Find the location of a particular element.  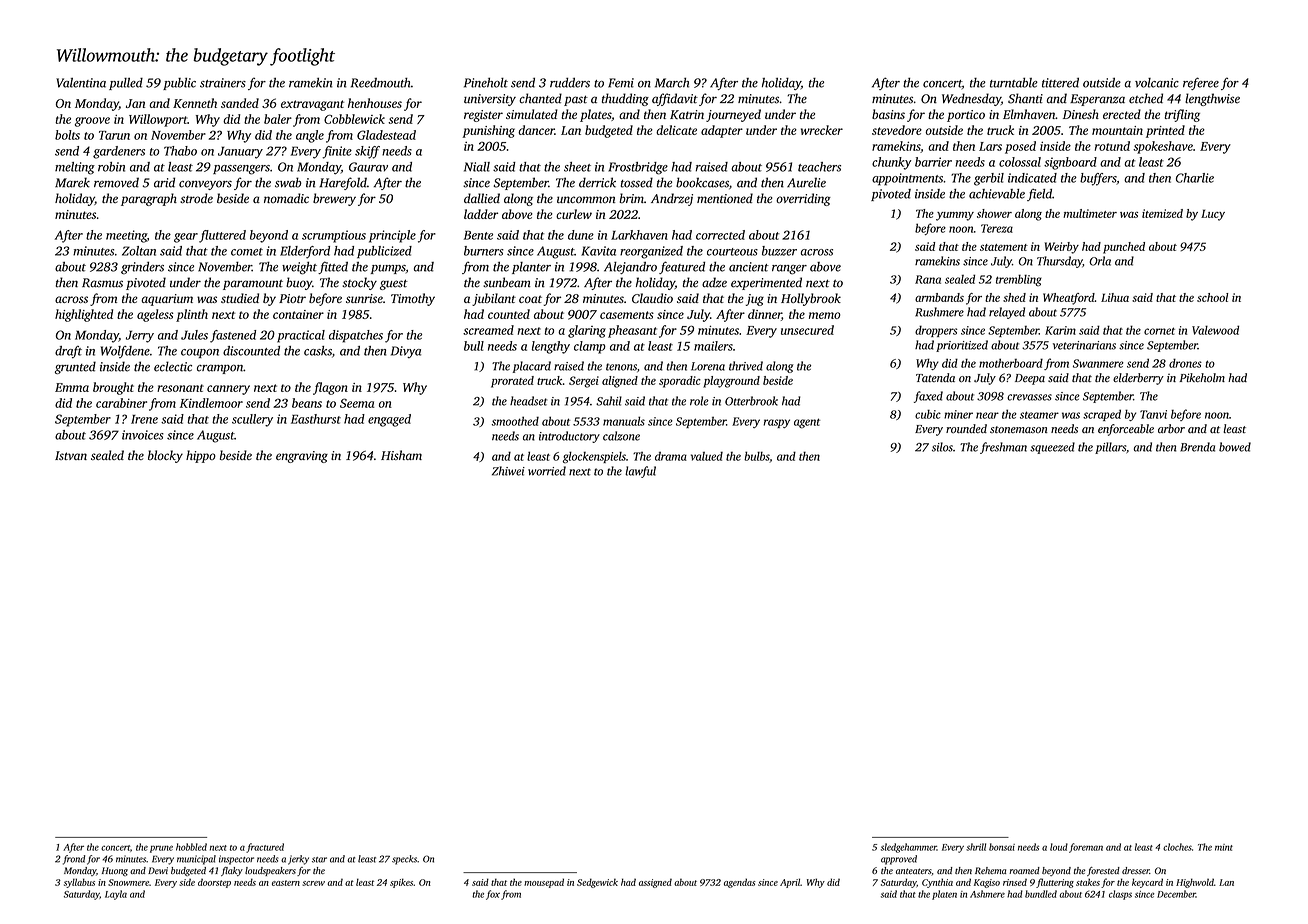

Brenda is located at coordinates (1197, 447).
